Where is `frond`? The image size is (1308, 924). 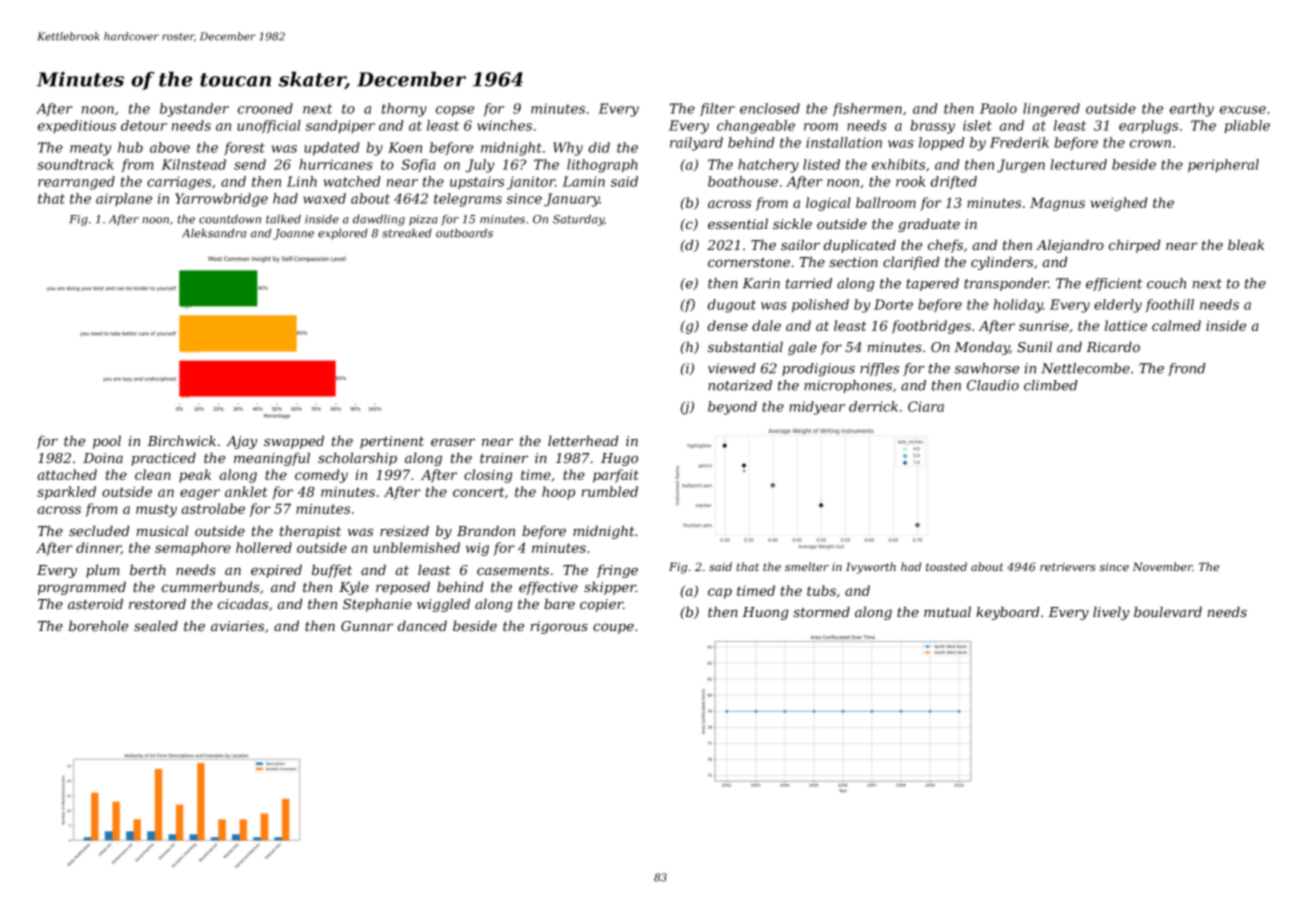 frond is located at coordinates (1187, 369).
